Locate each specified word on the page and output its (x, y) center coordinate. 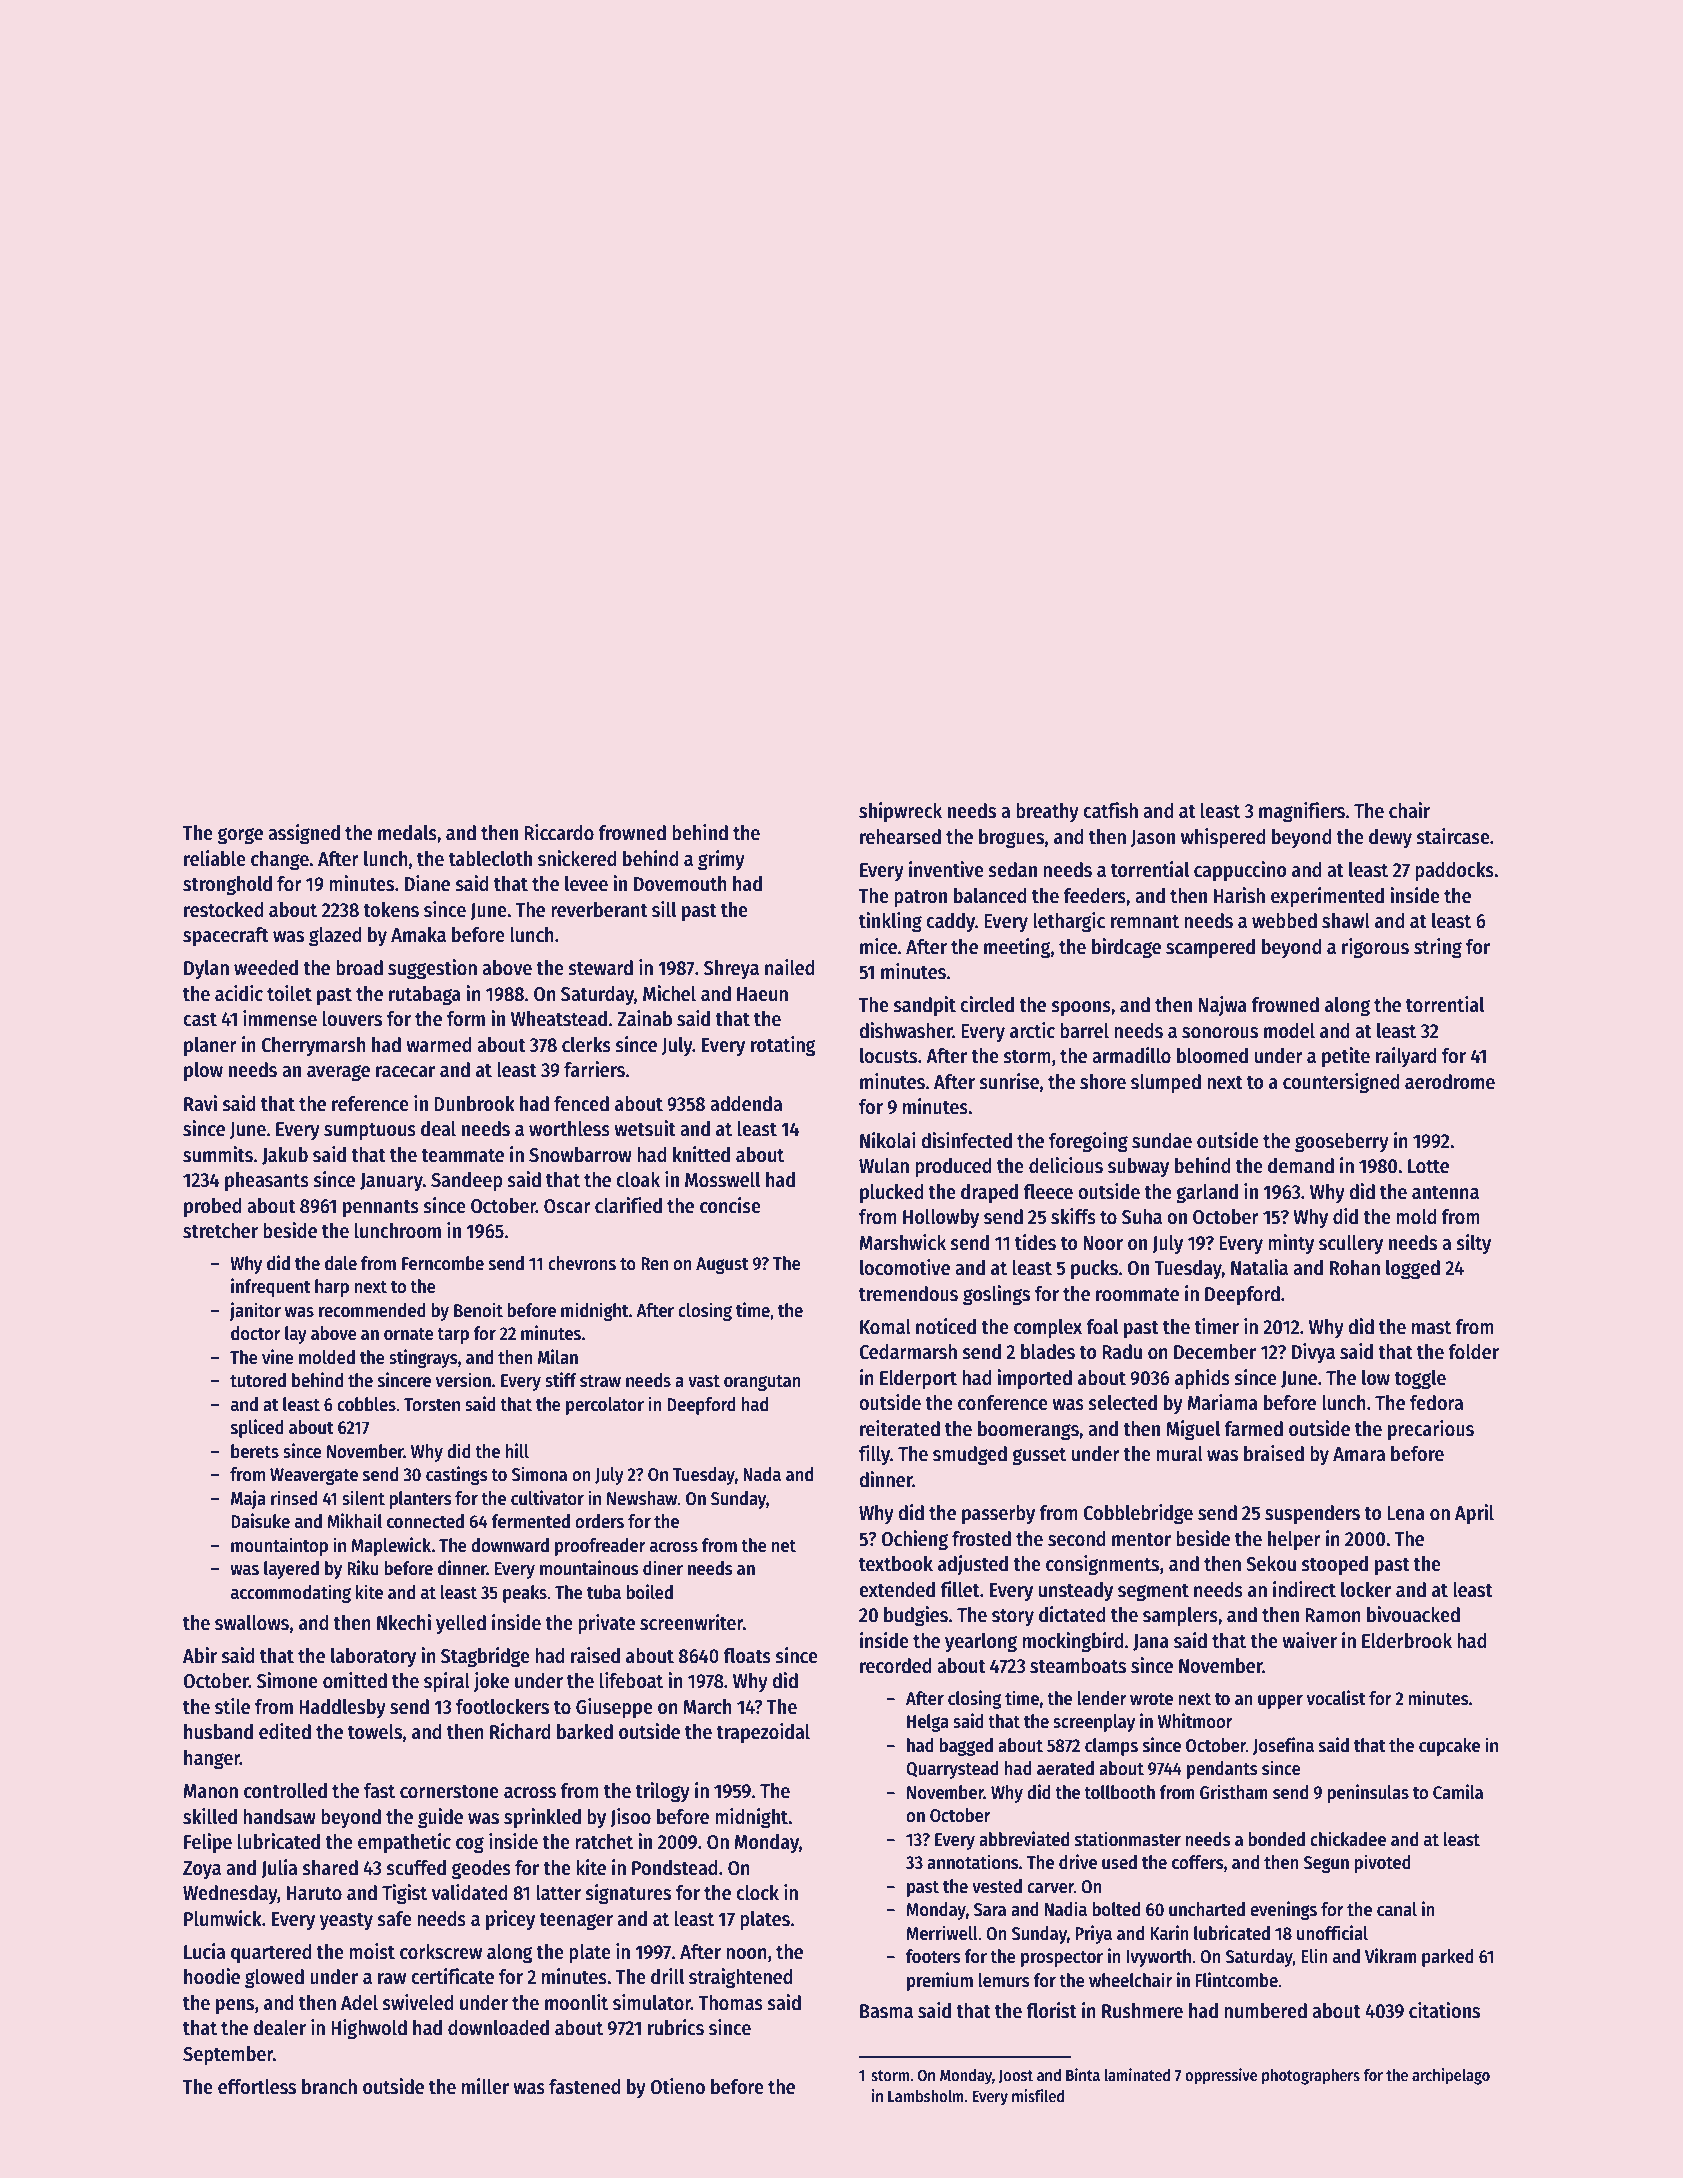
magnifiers (1302, 812)
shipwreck (900, 812)
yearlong (981, 1643)
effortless (257, 2087)
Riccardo (559, 832)
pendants (1222, 1770)
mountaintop (279, 1546)
